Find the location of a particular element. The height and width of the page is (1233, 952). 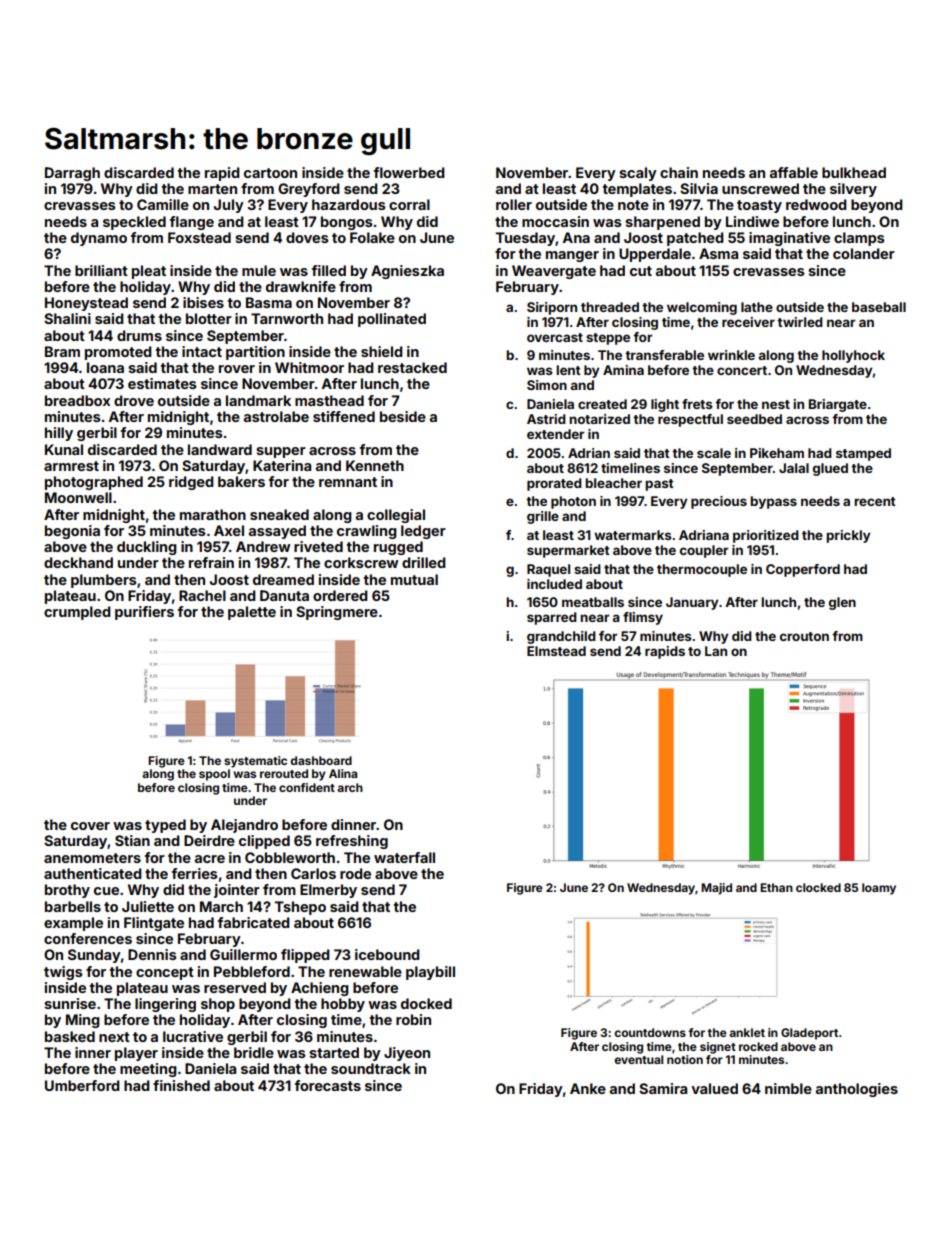

purifiers is located at coordinates (144, 613).
